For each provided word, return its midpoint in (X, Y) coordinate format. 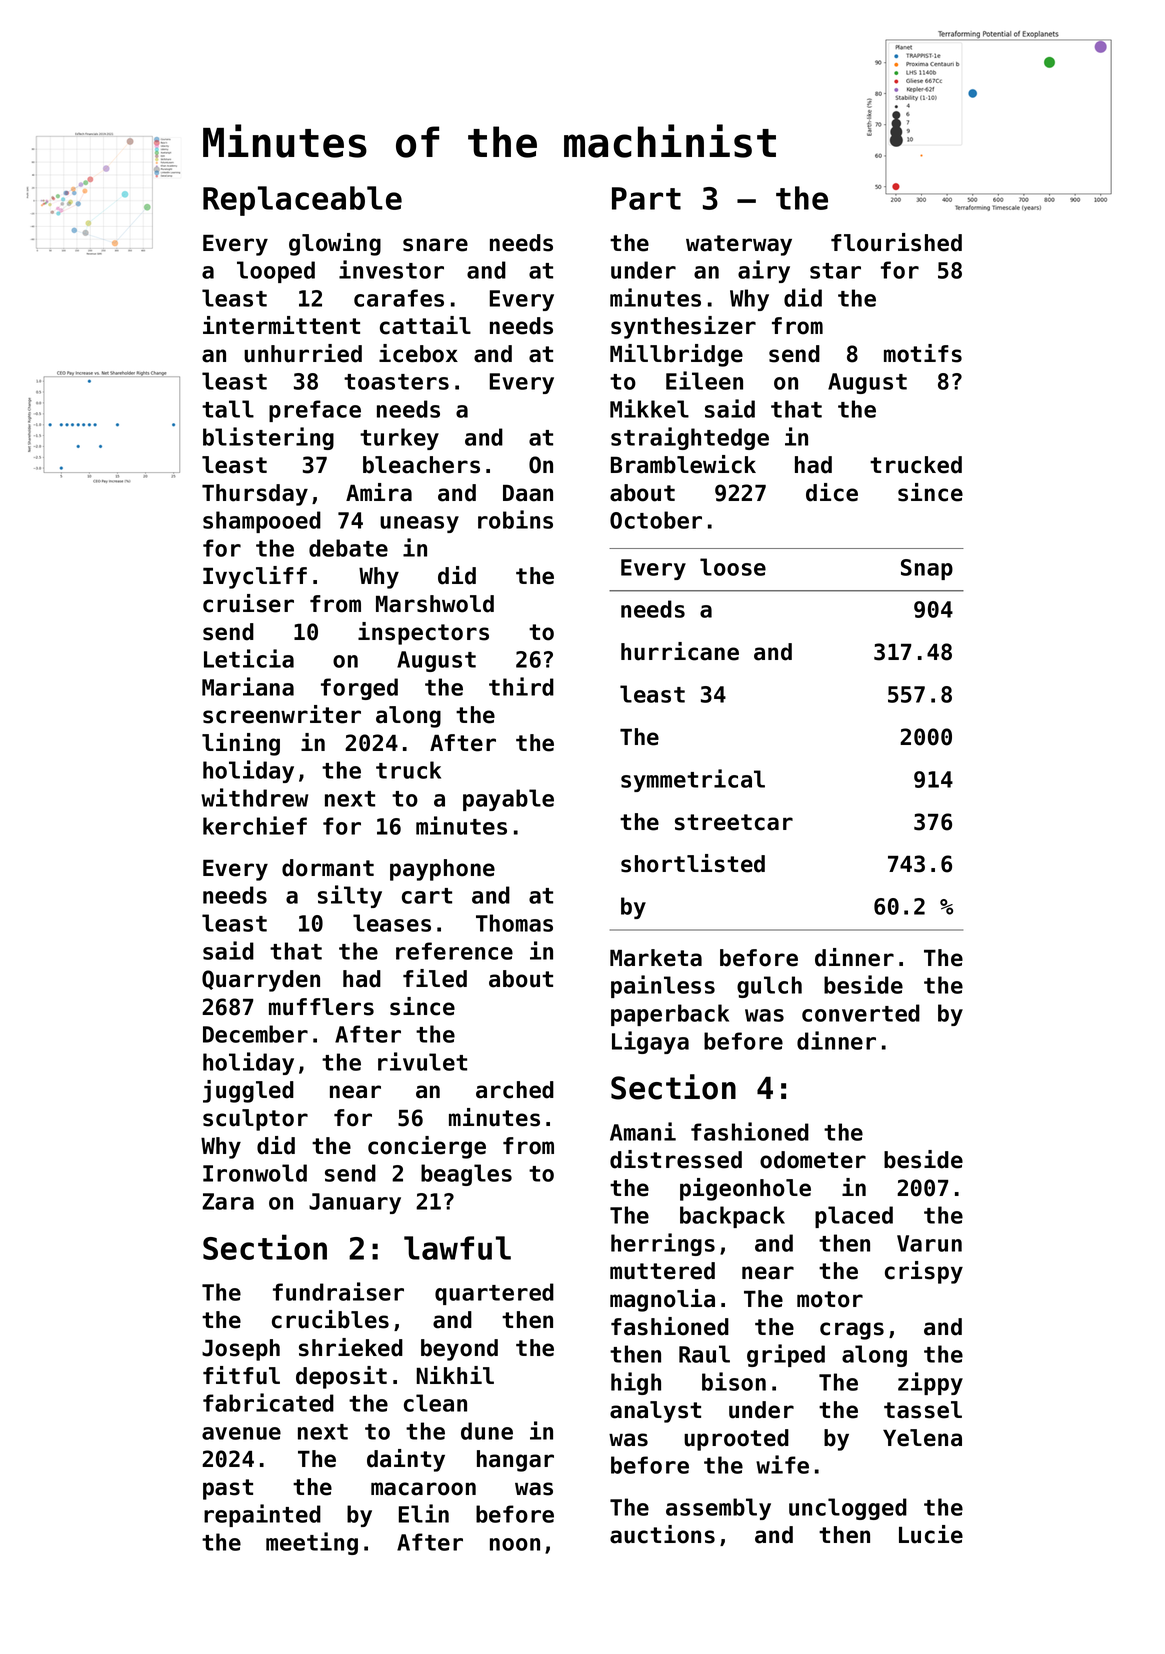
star (835, 271)
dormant (328, 868)
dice (832, 492)
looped (276, 272)
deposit (341, 1377)
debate (348, 548)
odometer (813, 1160)
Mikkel (649, 408)
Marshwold (435, 604)
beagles (466, 1175)
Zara (228, 1201)
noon (515, 1544)
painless (663, 986)
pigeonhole (745, 1189)
